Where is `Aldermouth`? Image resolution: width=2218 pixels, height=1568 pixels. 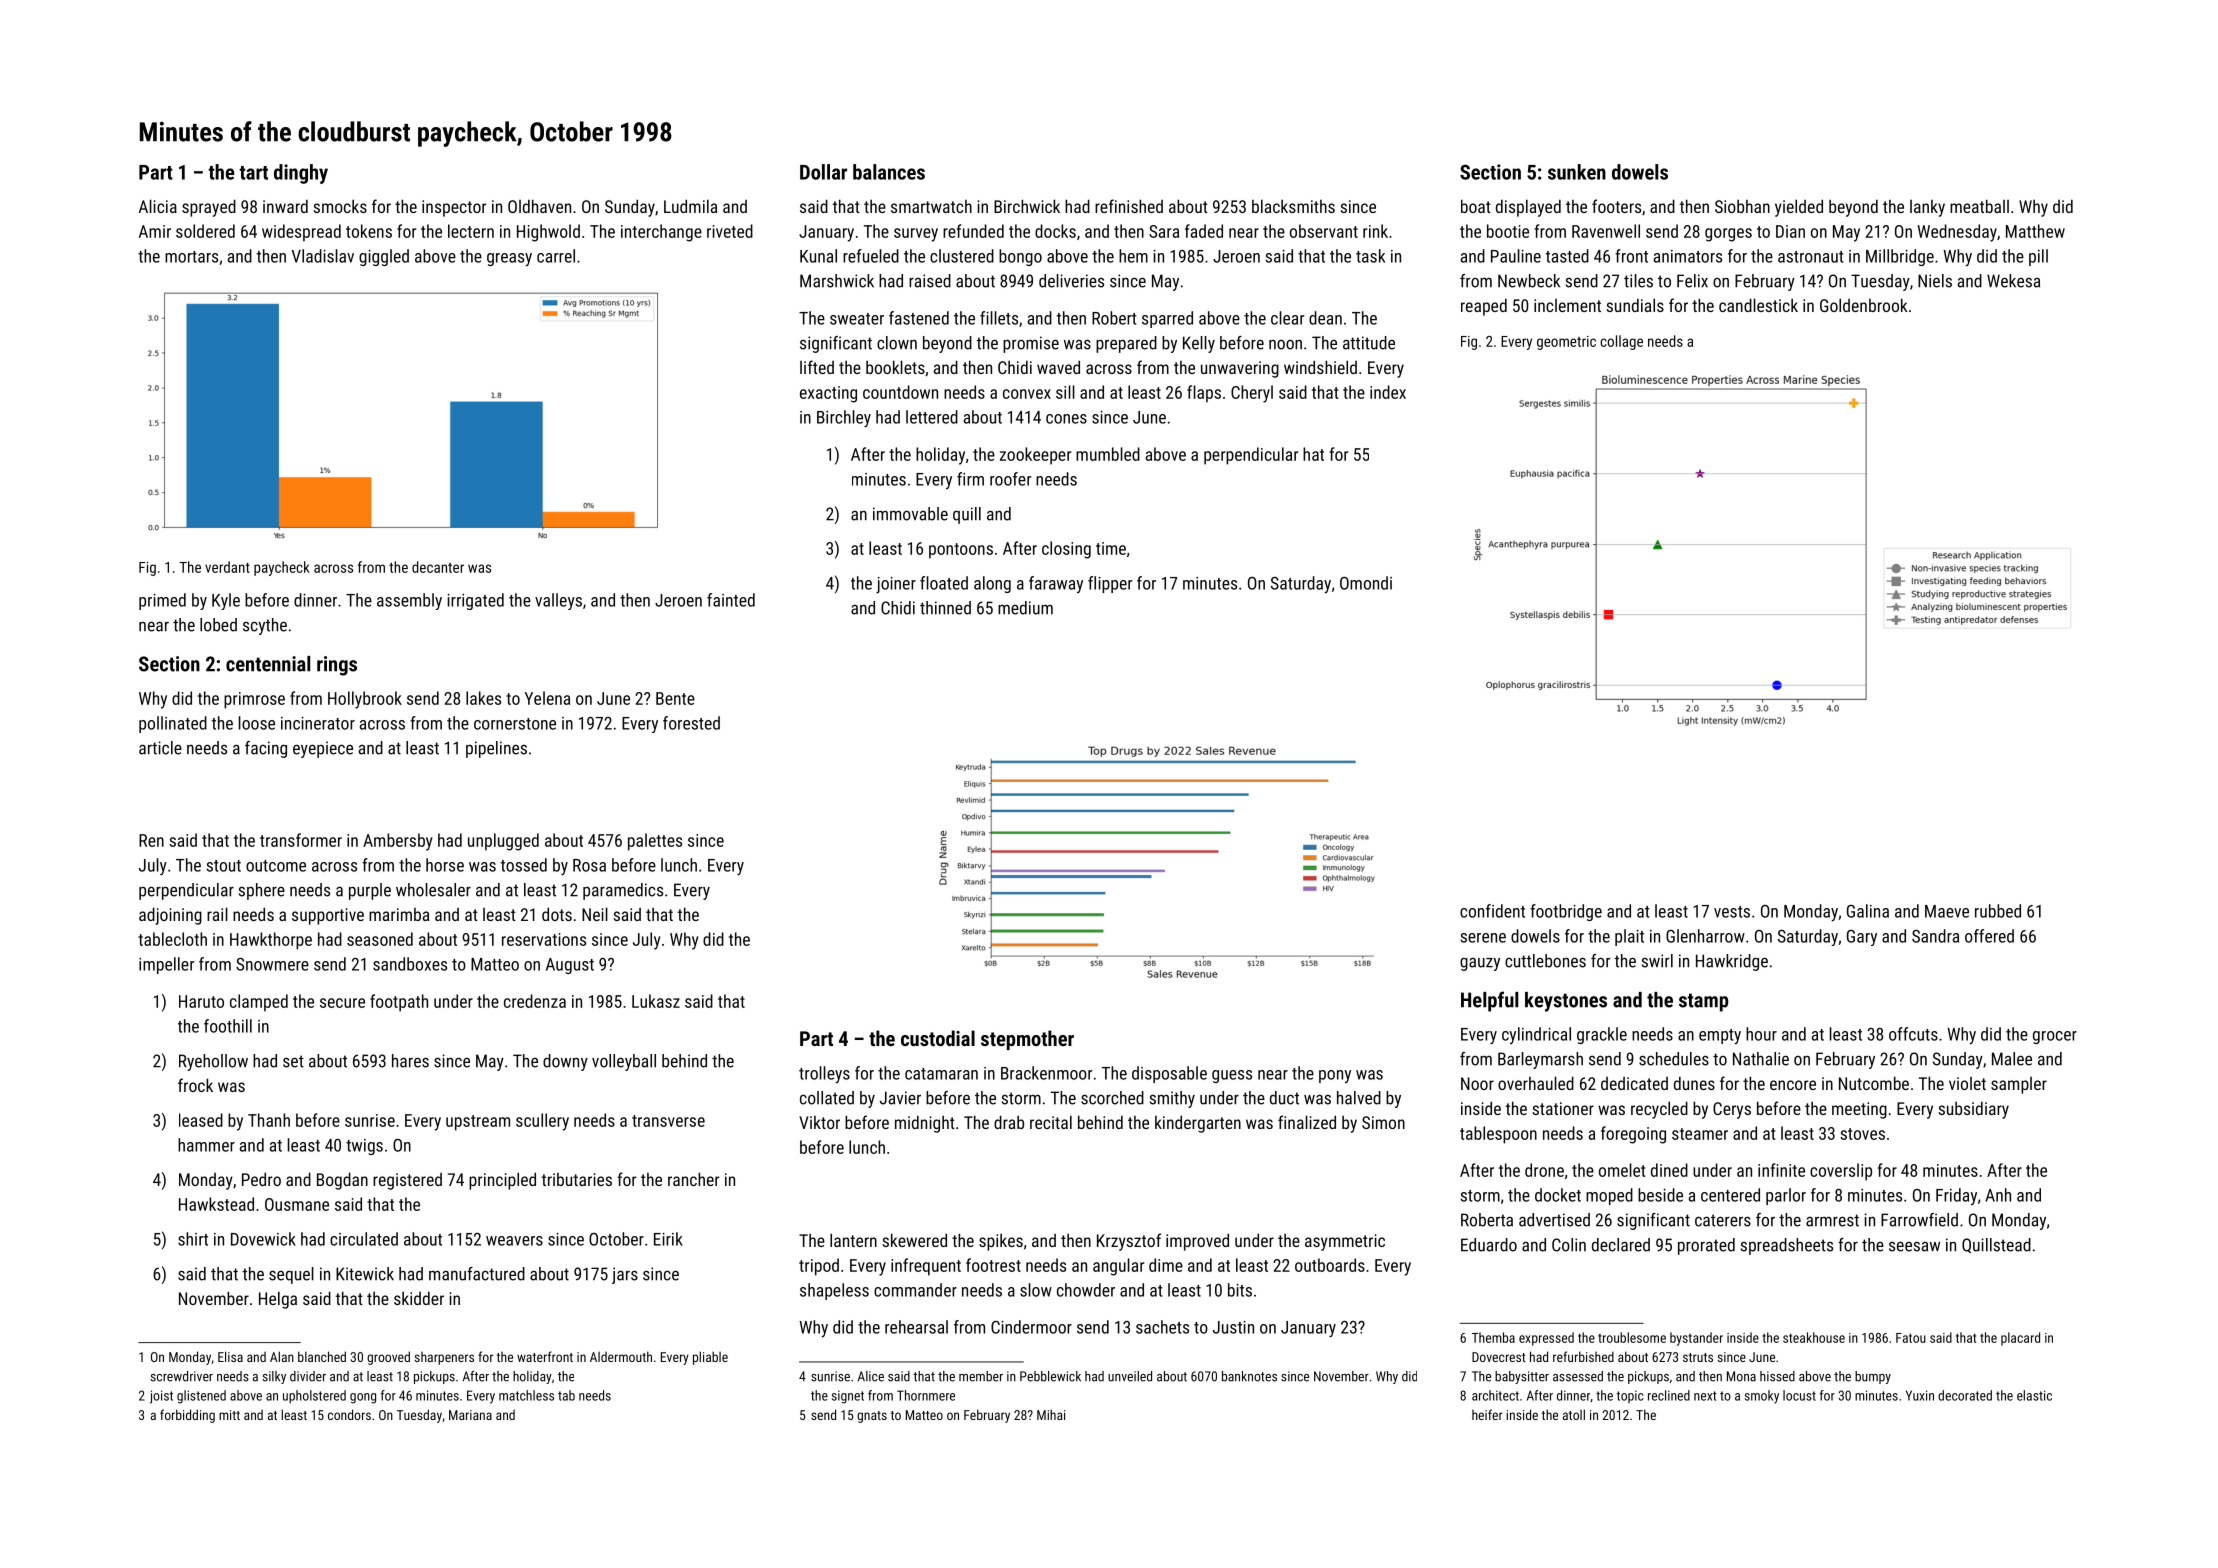 Aldermouth is located at coordinates (621, 1356).
